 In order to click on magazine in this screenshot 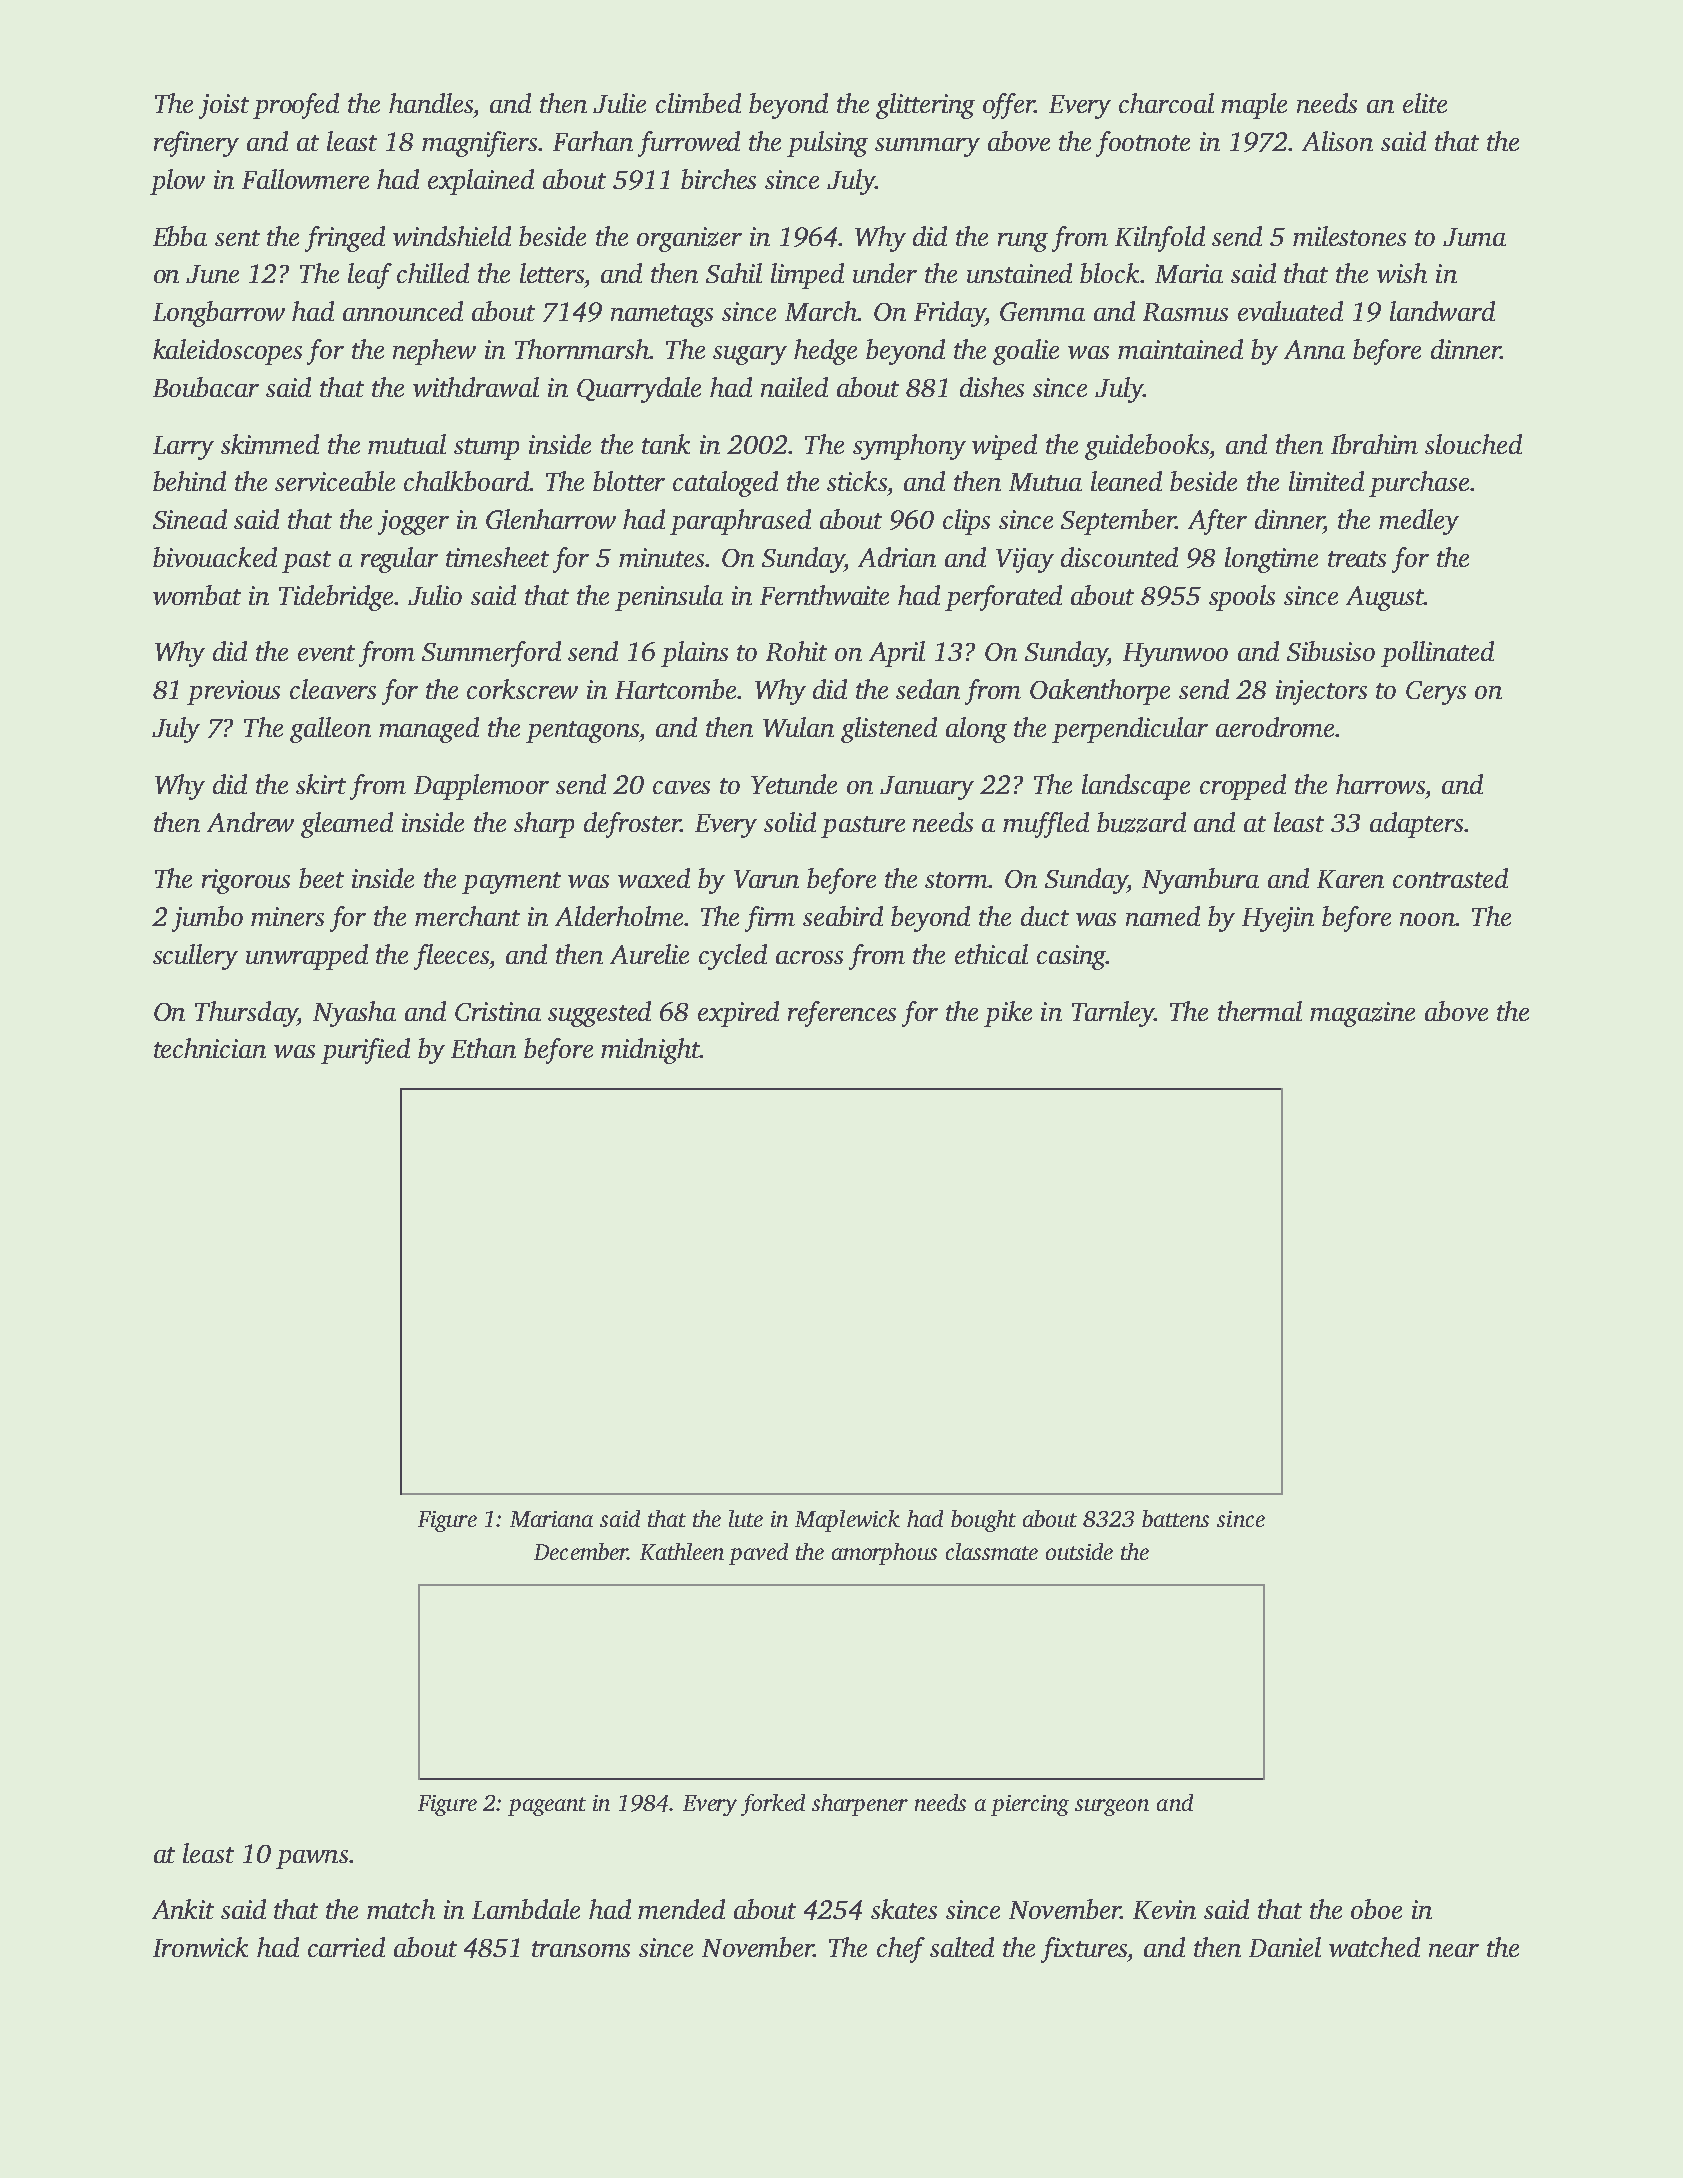, I will do `click(1362, 1014)`.
